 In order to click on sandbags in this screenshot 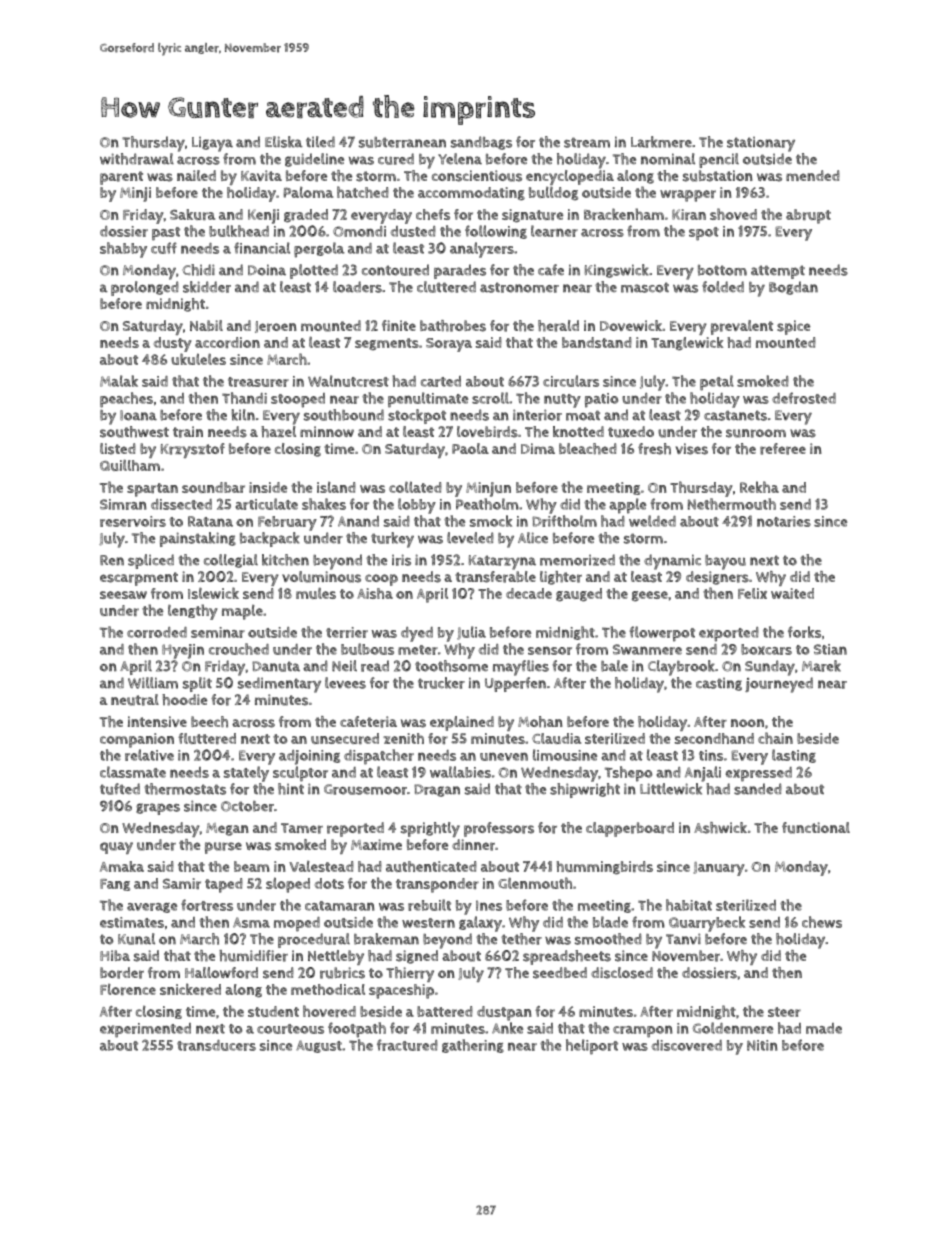, I will do `click(481, 143)`.
